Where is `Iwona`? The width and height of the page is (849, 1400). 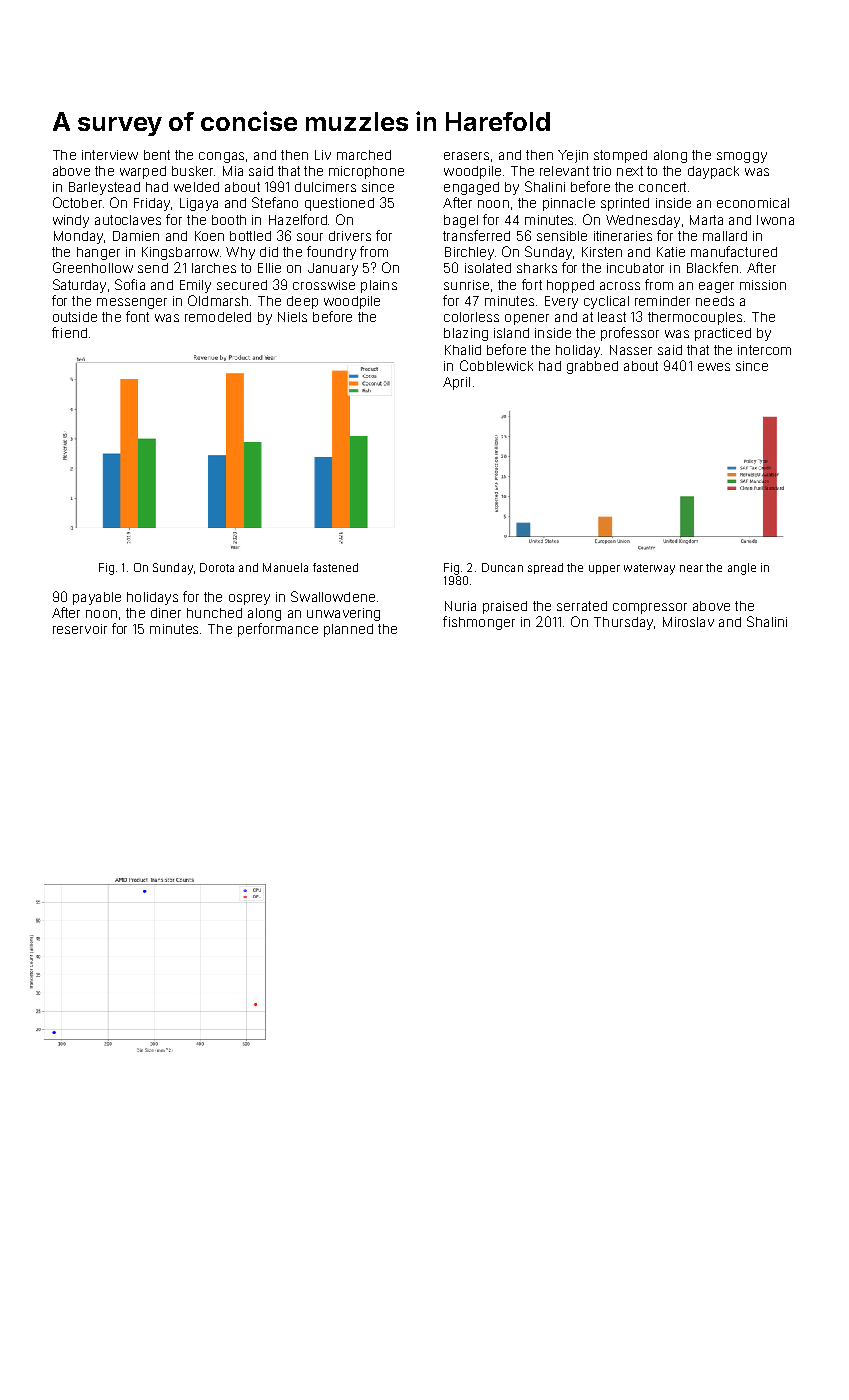 Iwona is located at coordinates (775, 220).
